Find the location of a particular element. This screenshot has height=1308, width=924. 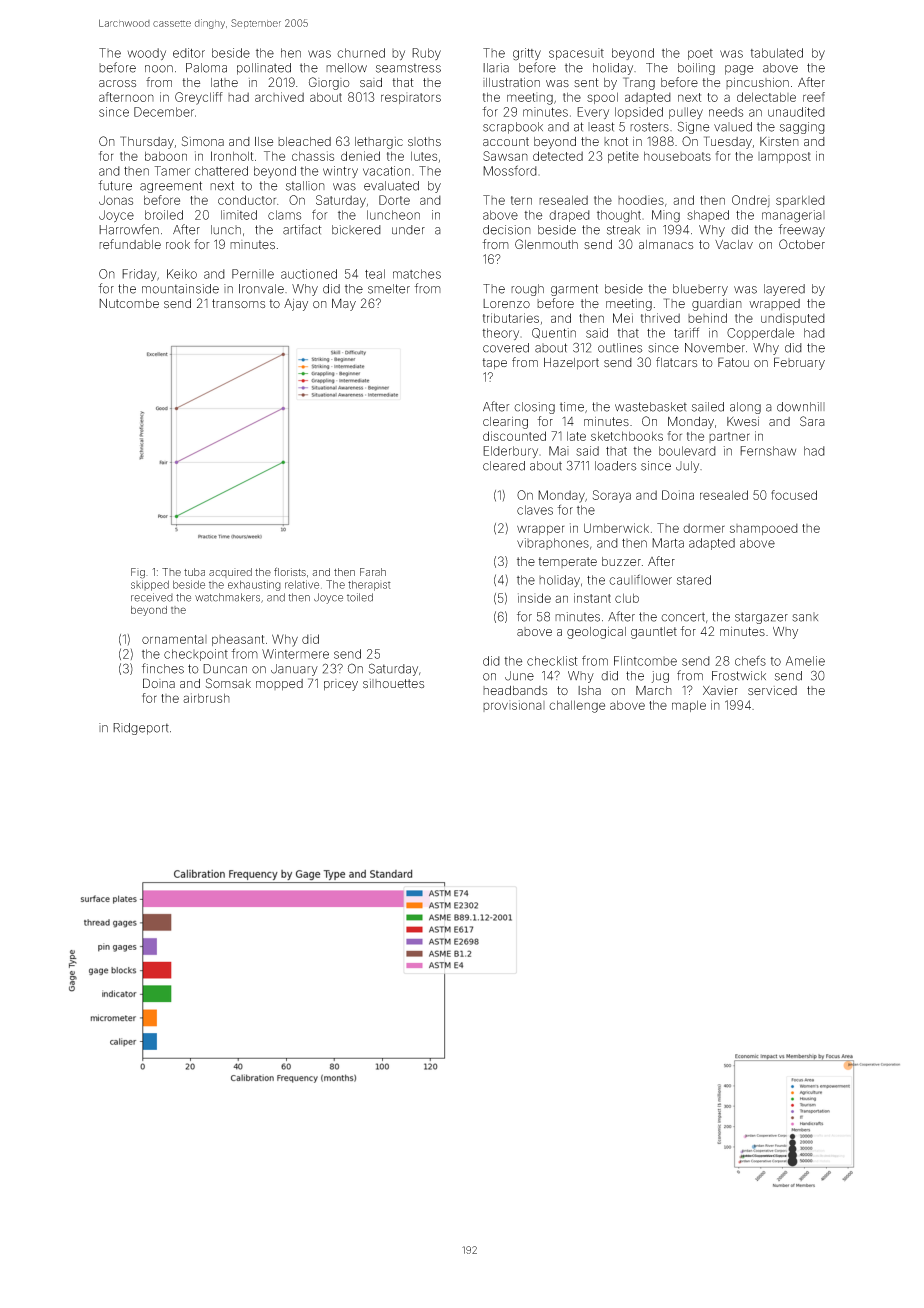

vibraphones is located at coordinates (553, 544).
